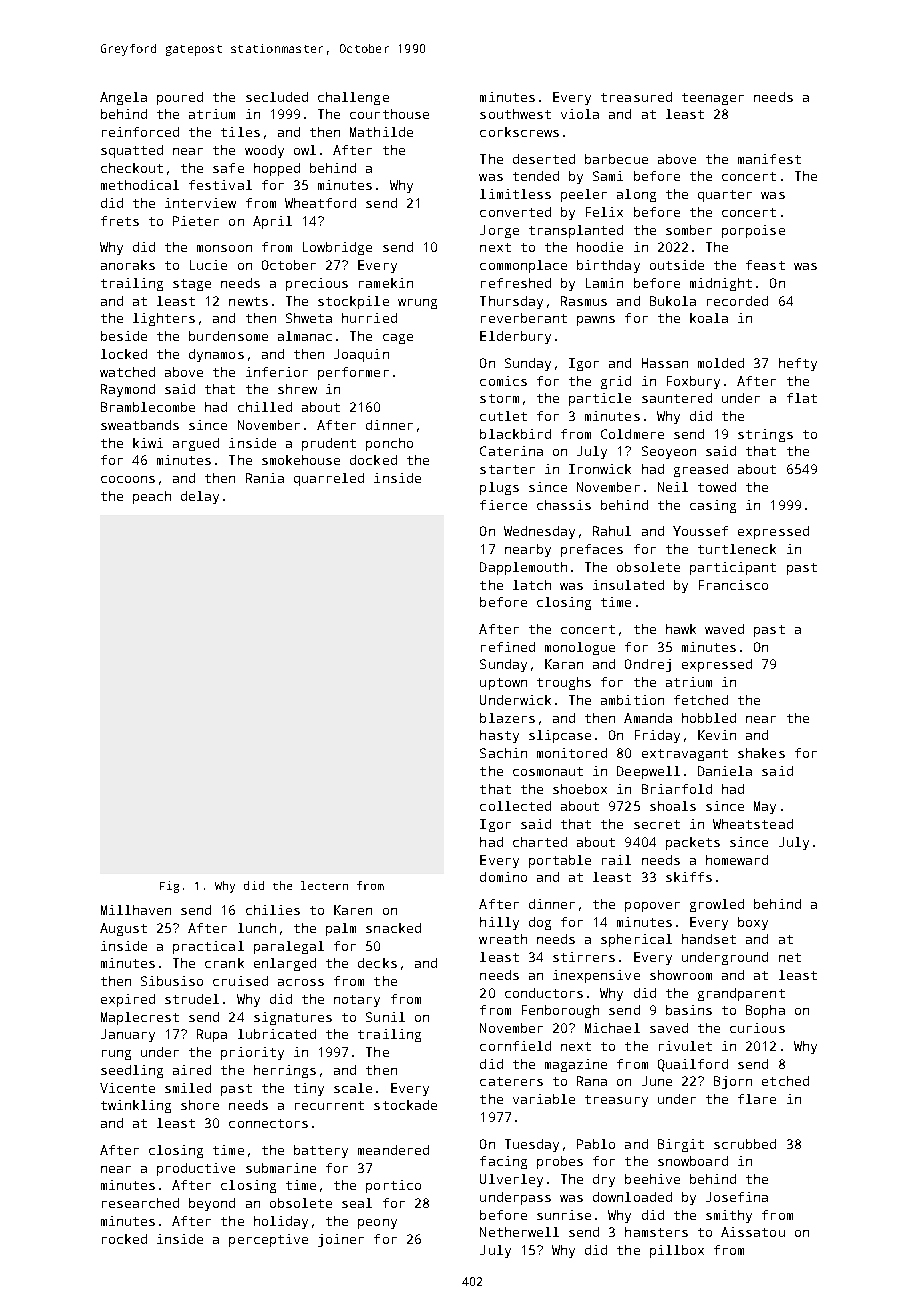 This page has height=1314, width=924. What do you see at coordinates (140, 1203) in the page?
I see `researched` at bounding box center [140, 1203].
